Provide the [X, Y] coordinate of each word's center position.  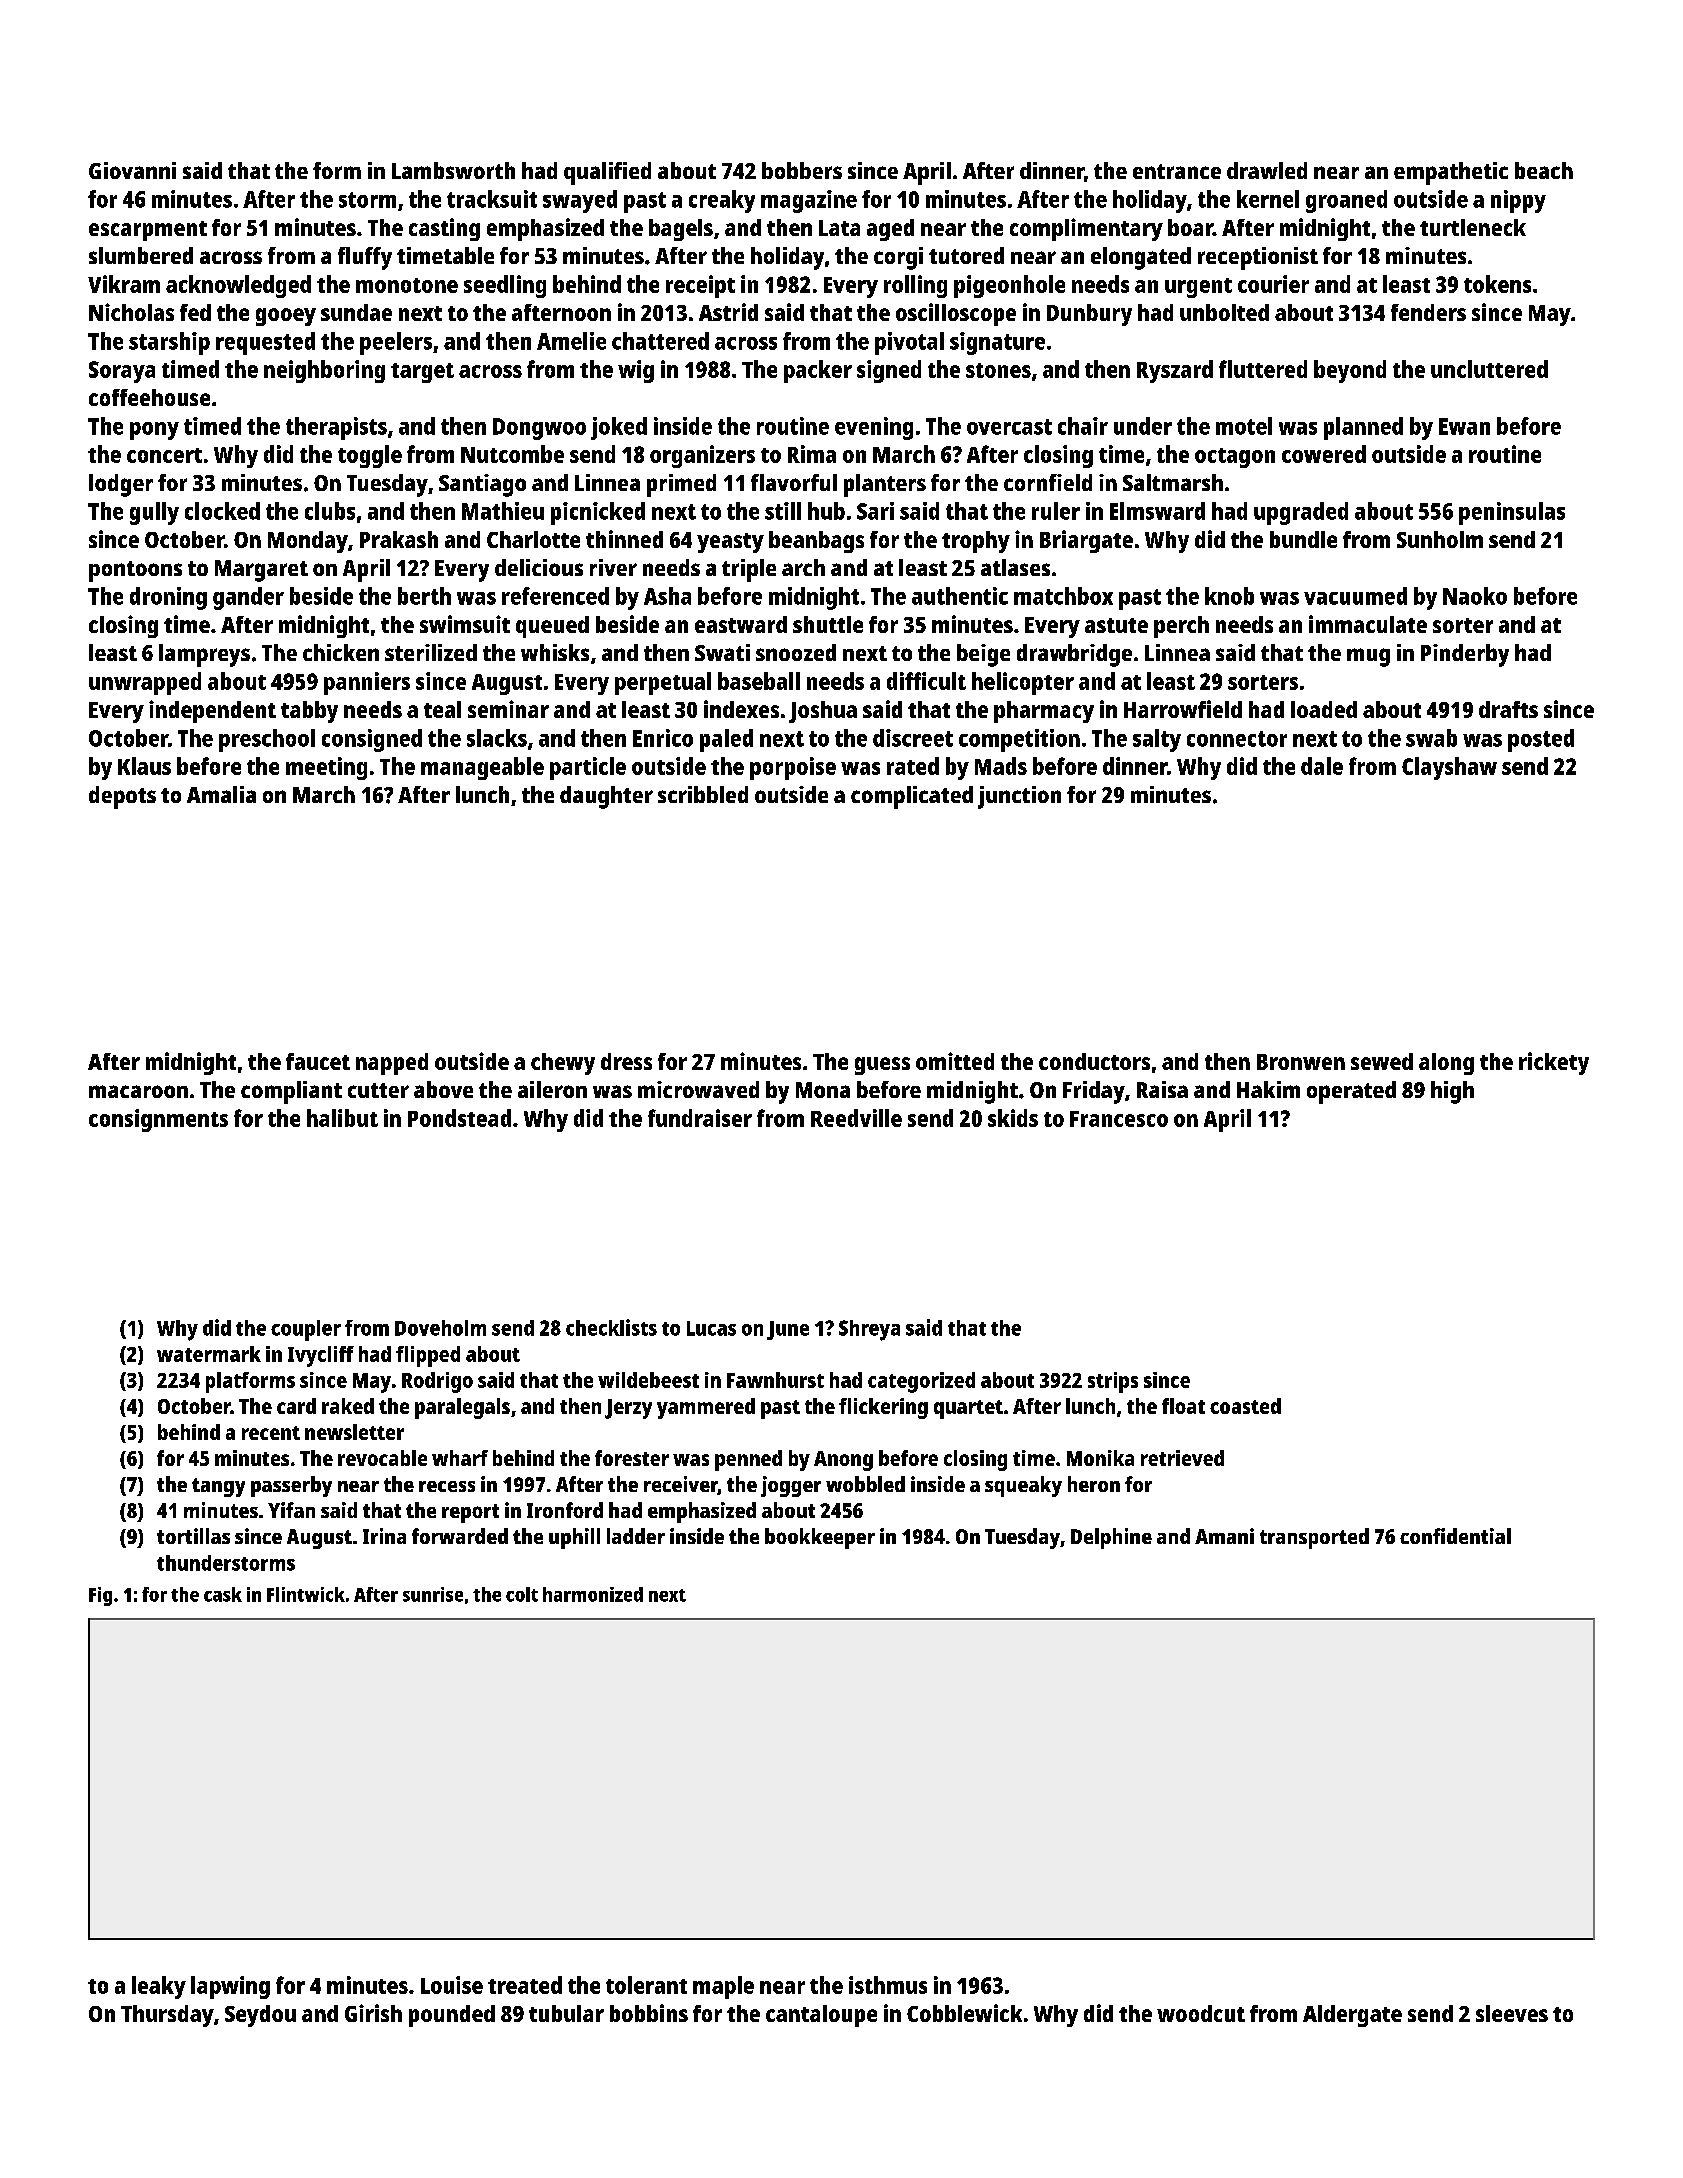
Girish [373, 2013]
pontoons [135, 571]
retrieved [1182, 1458]
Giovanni [132, 170]
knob [1229, 596]
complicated [912, 797]
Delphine [1111, 1538]
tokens [1497, 284]
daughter [606, 797]
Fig [100, 1596]
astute [1116, 625]
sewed [1382, 1061]
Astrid [728, 312]
